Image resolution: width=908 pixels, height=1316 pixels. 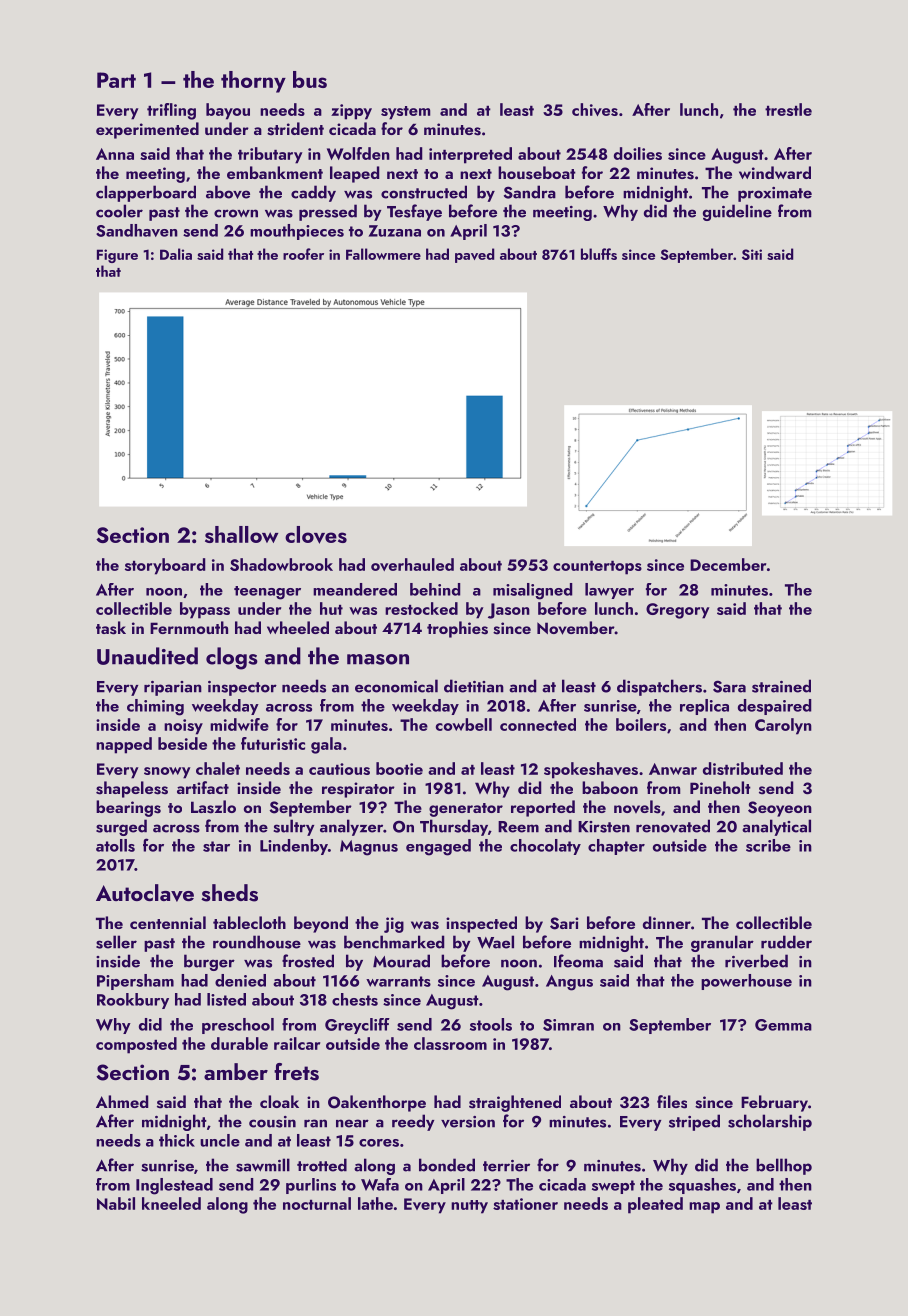 What do you see at coordinates (599, 254) in the page?
I see `bluffs` at bounding box center [599, 254].
